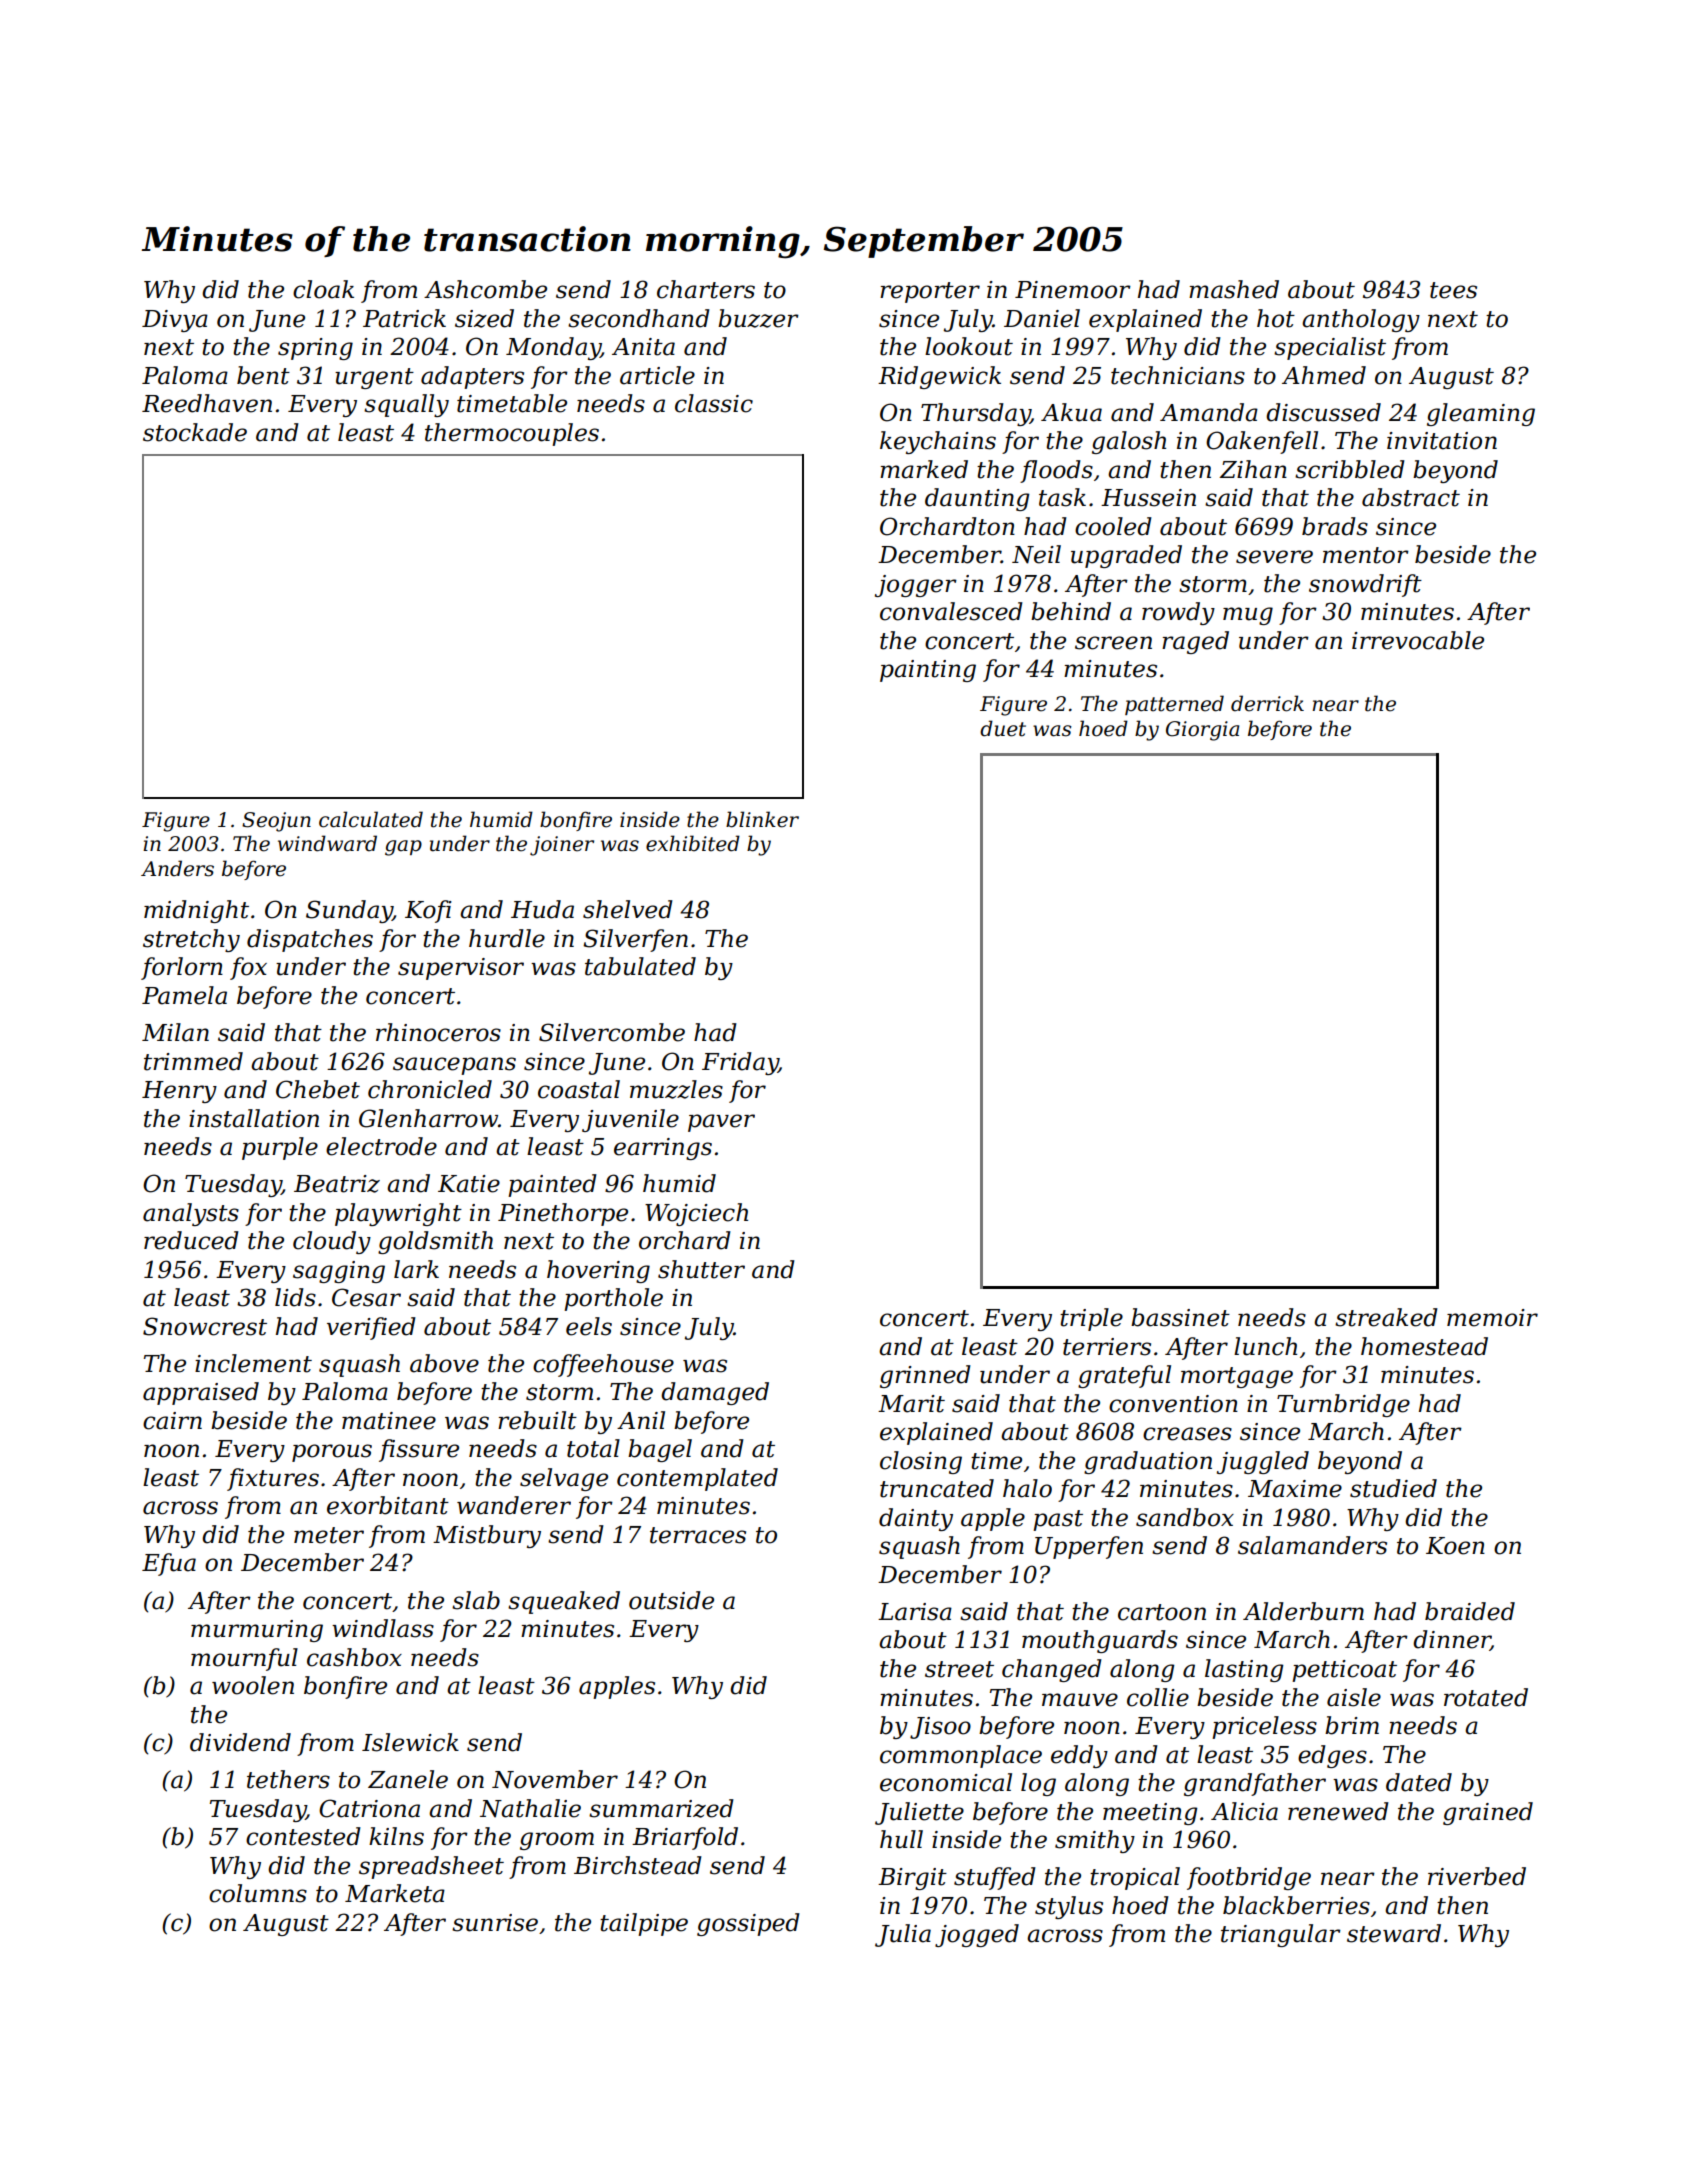  I want to click on Friday, so click(740, 1063).
